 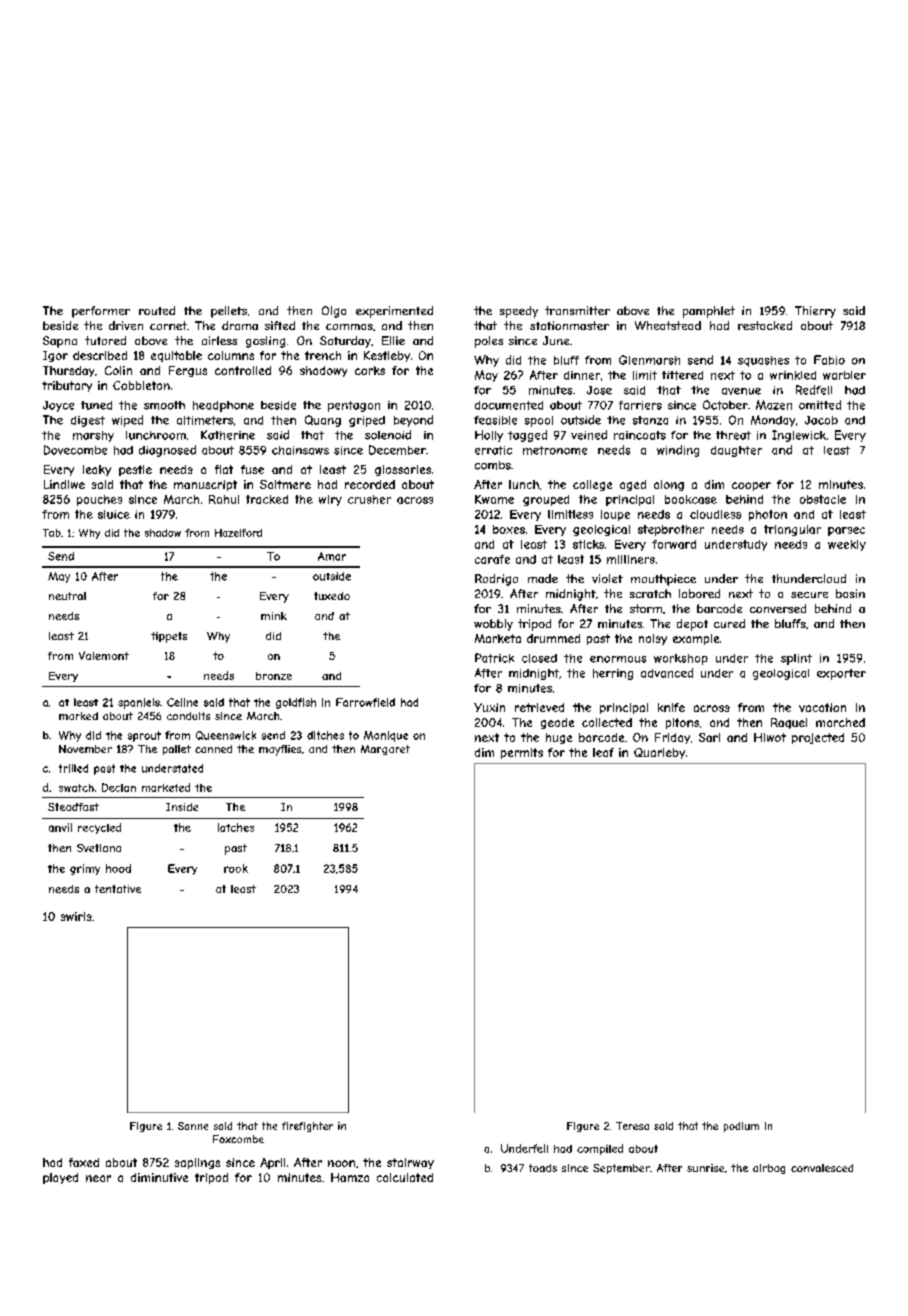 I want to click on latches, so click(x=236, y=827).
